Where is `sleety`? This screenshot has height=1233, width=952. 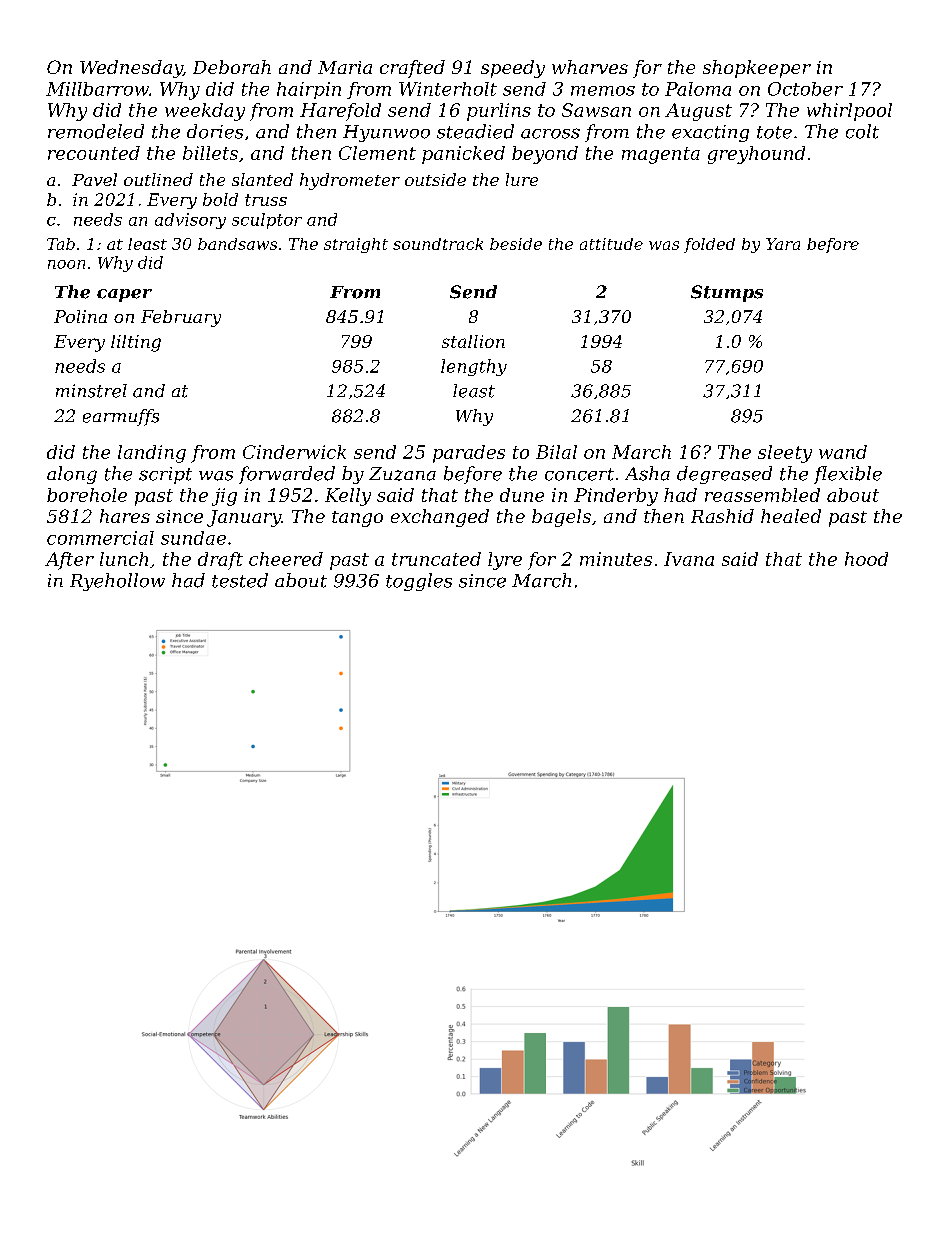 sleety is located at coordinates (785, 454).
